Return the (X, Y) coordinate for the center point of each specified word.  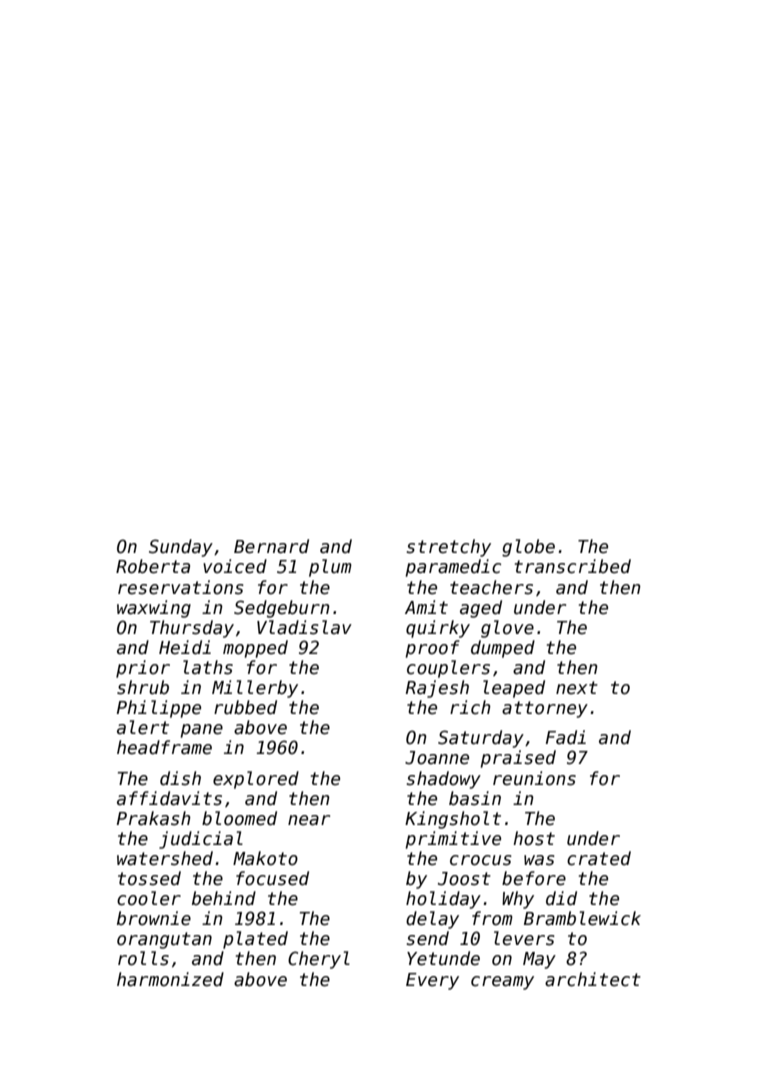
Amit (426, 607)
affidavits (169, 798)
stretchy (448, 548)
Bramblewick (582, 918)
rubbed (245, 707)
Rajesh (437, 689)
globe (528, 548)
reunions (534, 778)
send (427, 938)
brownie (154, 918)
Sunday (181, 548)
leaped (514, 689)
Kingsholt (453, 820)
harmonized (170, 979)
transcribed (573, 566)
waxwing (154, 609)
